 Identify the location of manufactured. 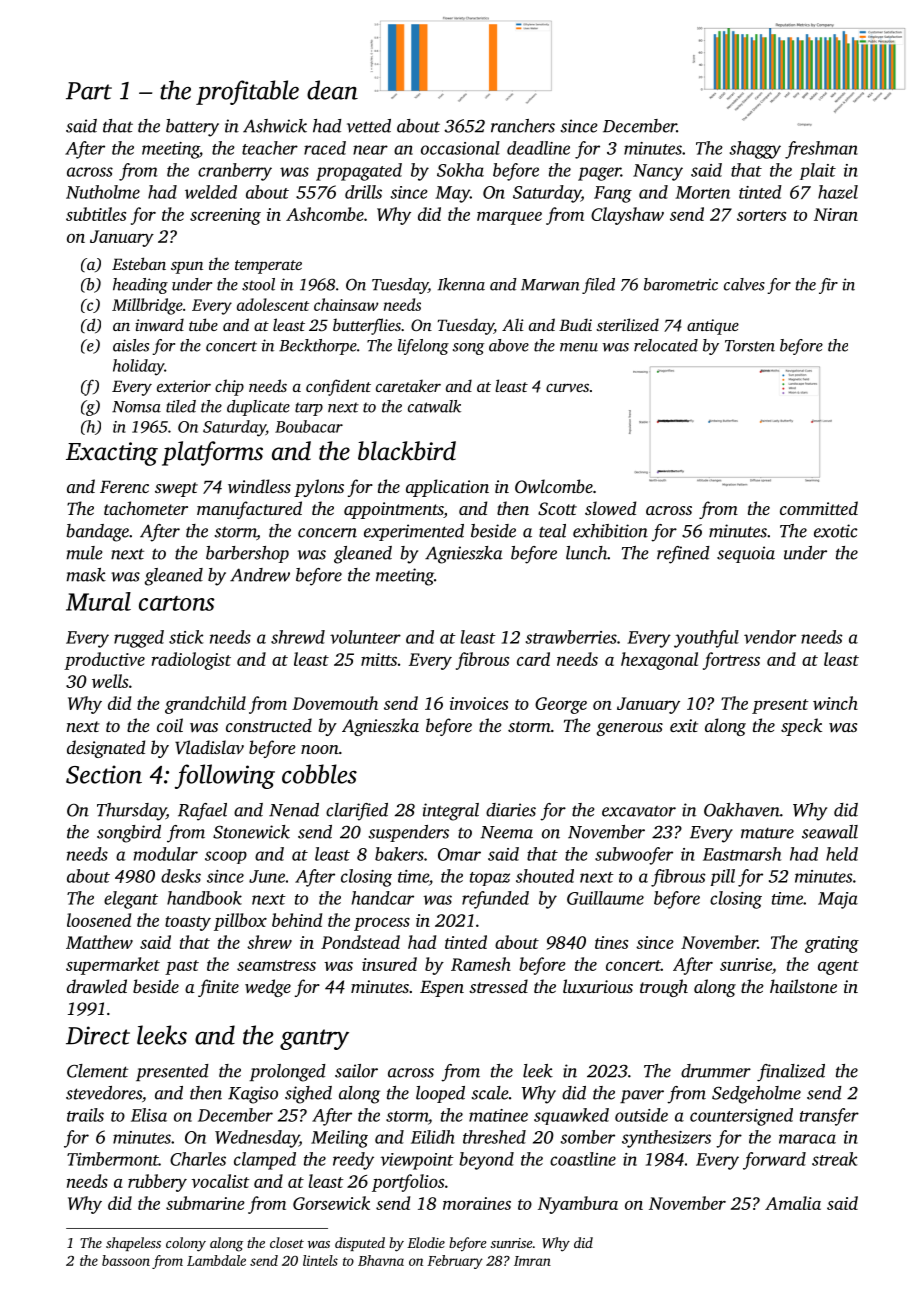
(249, 510).
